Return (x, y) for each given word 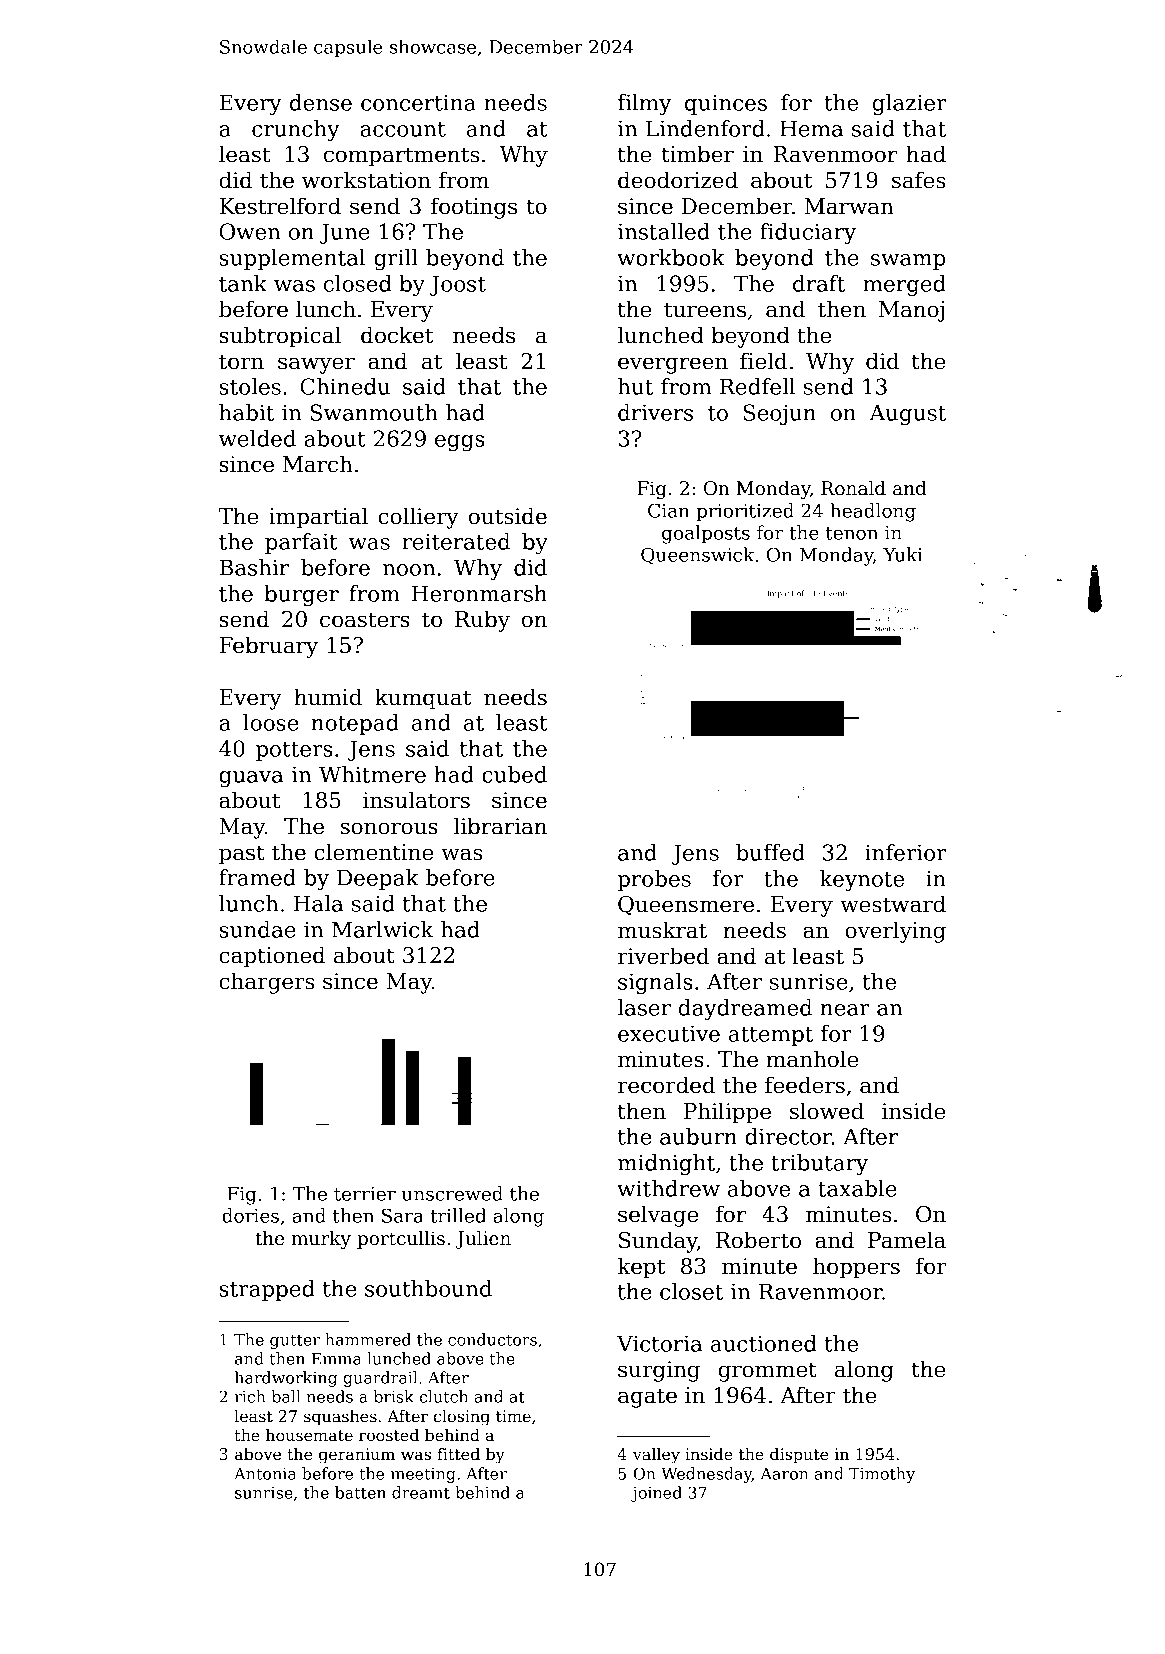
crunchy (295, 130)
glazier (909, 104)
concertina (418, 103)
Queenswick (697, 556)
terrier (365, 1194)
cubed (514, 774)
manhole (812, 1059)
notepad (355, 724)
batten (360, 1492)
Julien (483, 1240)
